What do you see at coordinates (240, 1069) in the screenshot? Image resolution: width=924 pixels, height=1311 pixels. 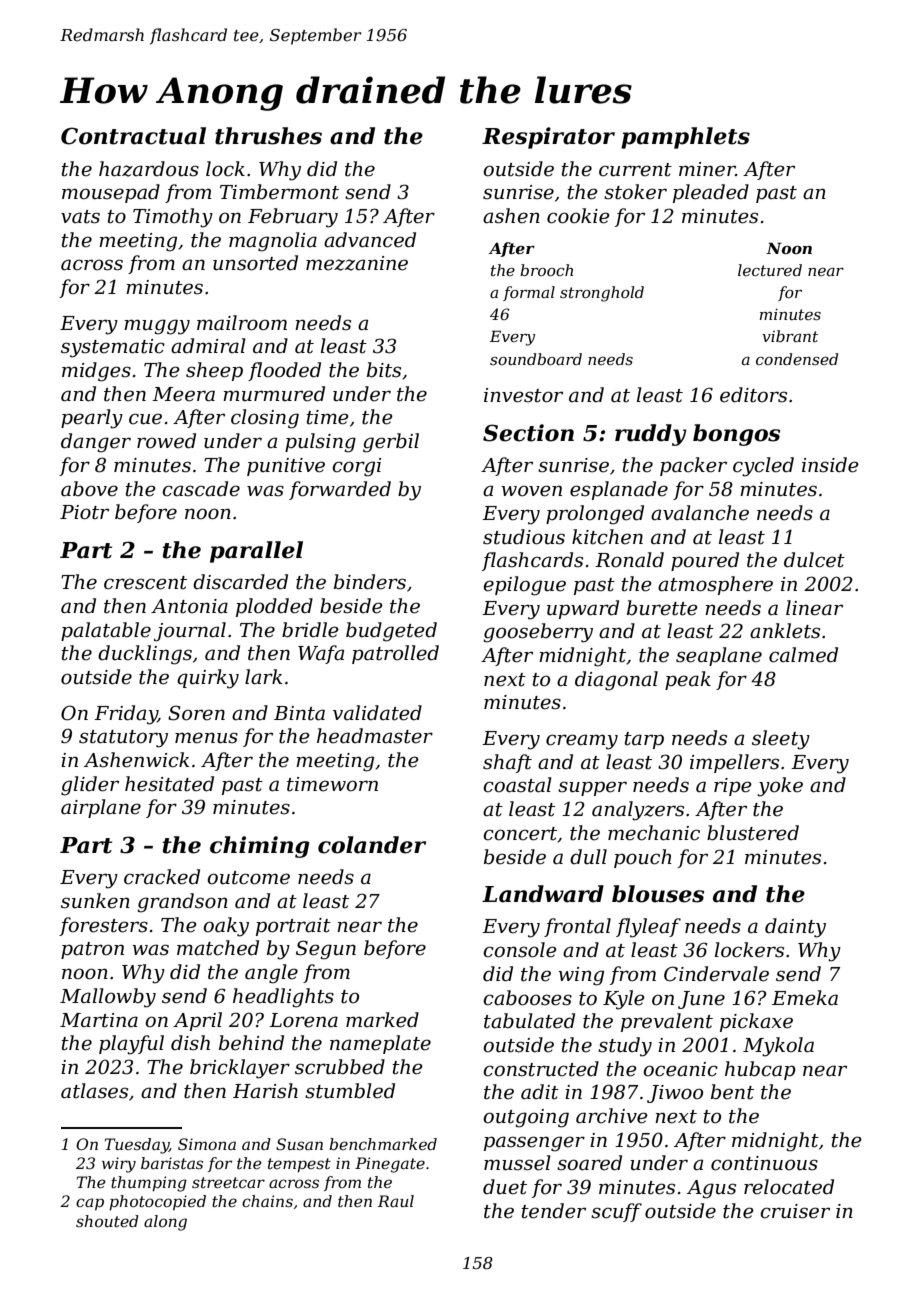 I see `bricklayer` at bounding box center [240, 1069].
